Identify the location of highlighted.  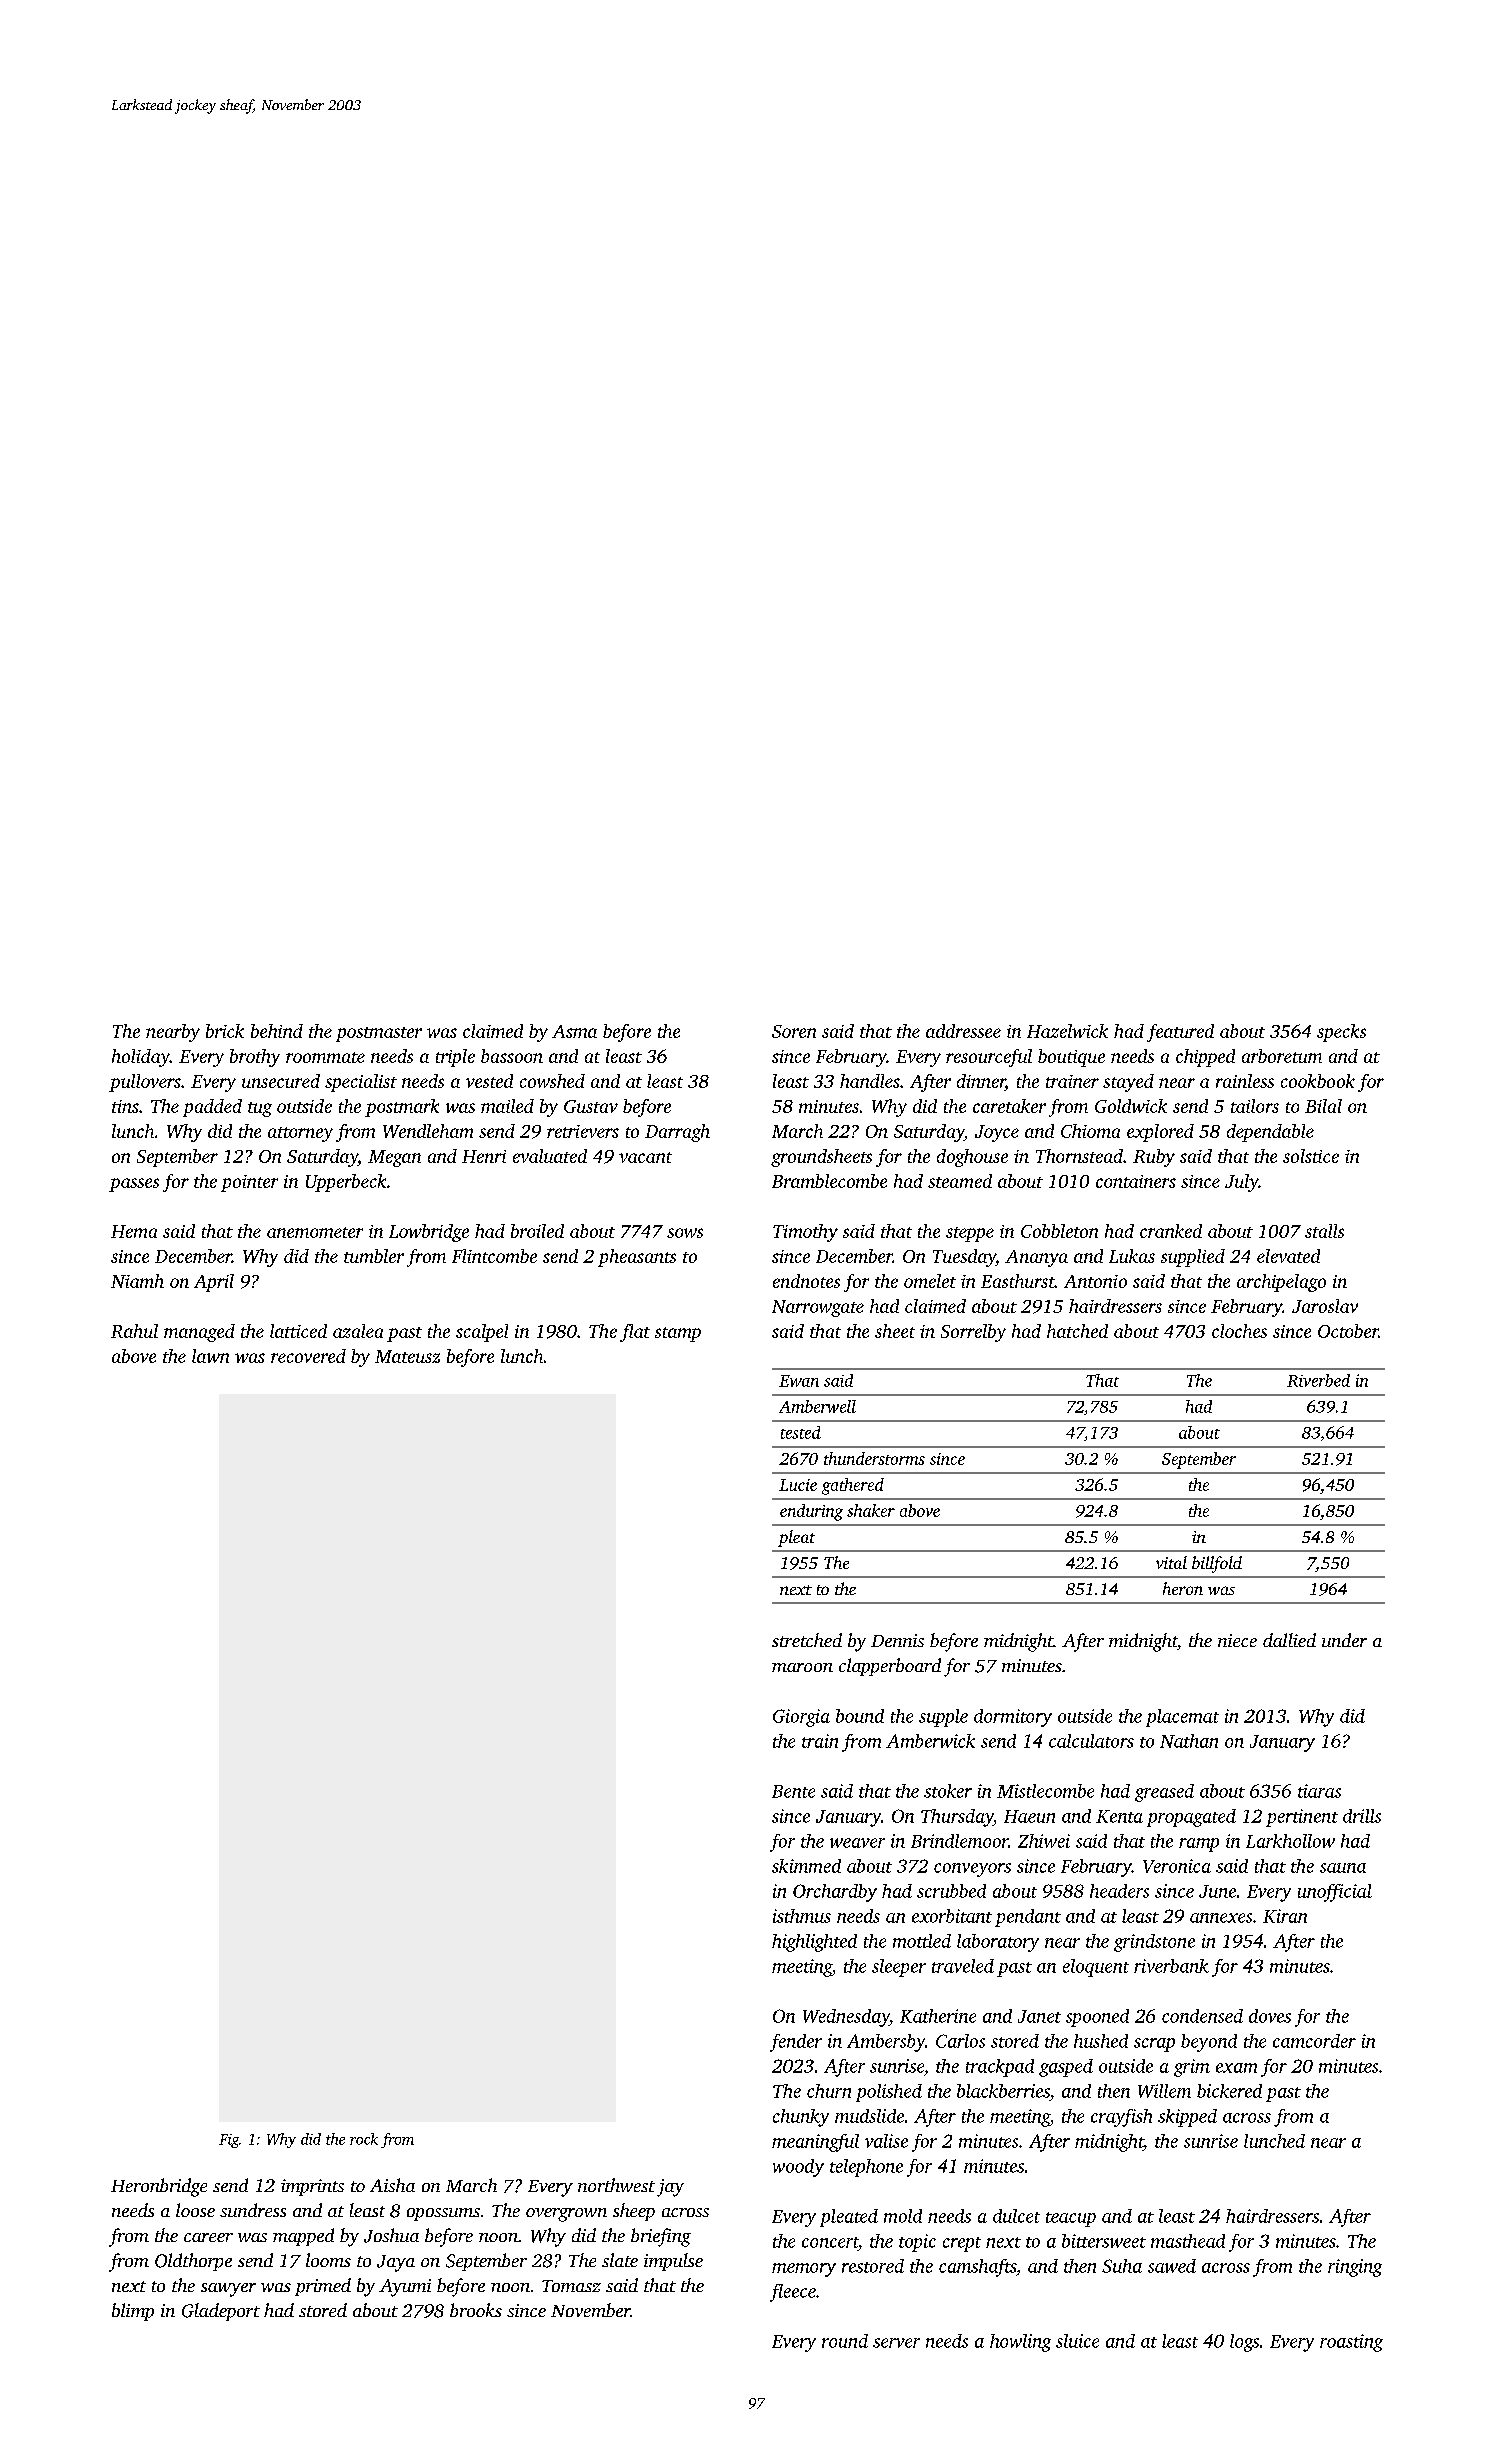
(814, 1943).
